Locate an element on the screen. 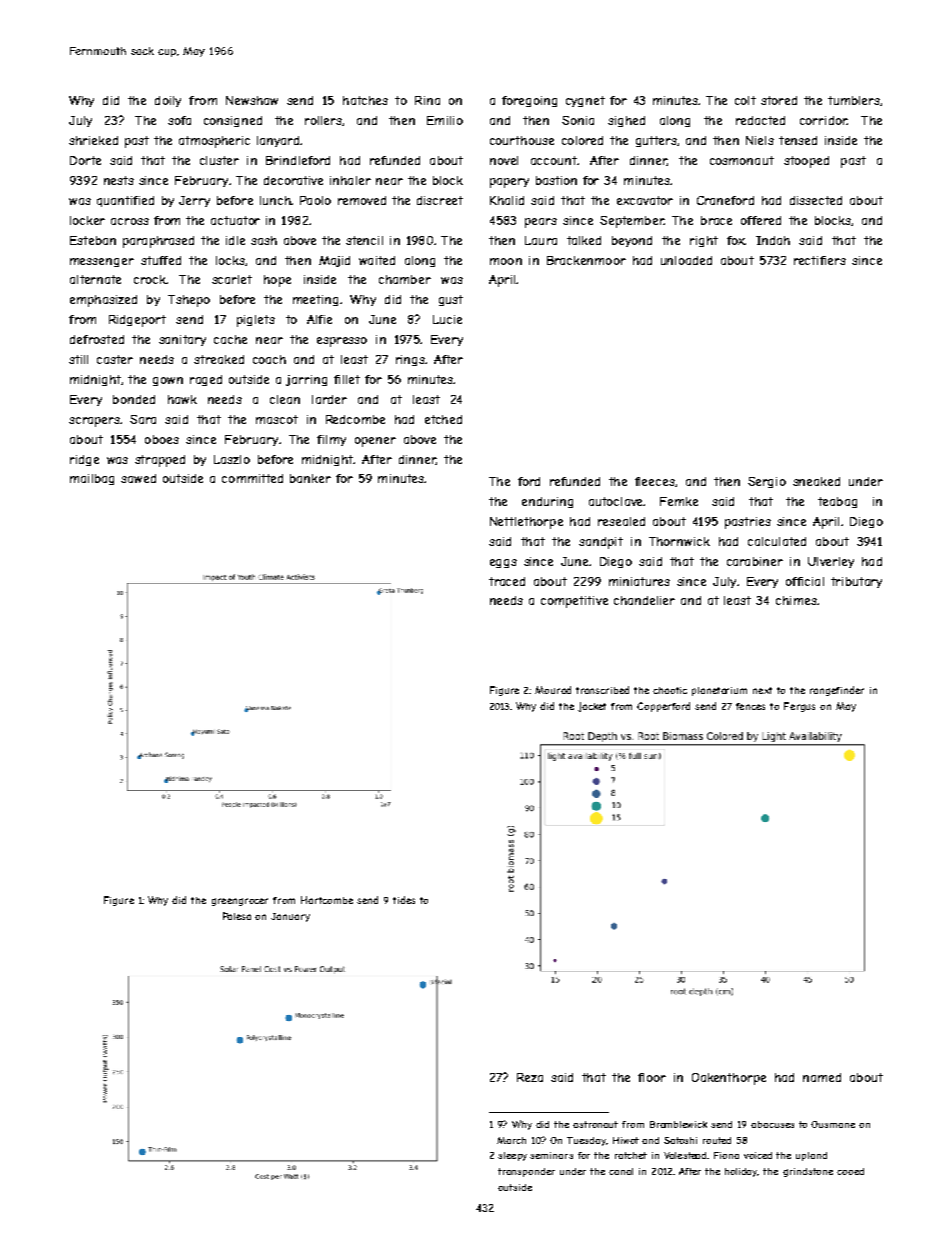 The height and width of the screenshot is (1233, 952). doily is located at coordinates (168, 101).
